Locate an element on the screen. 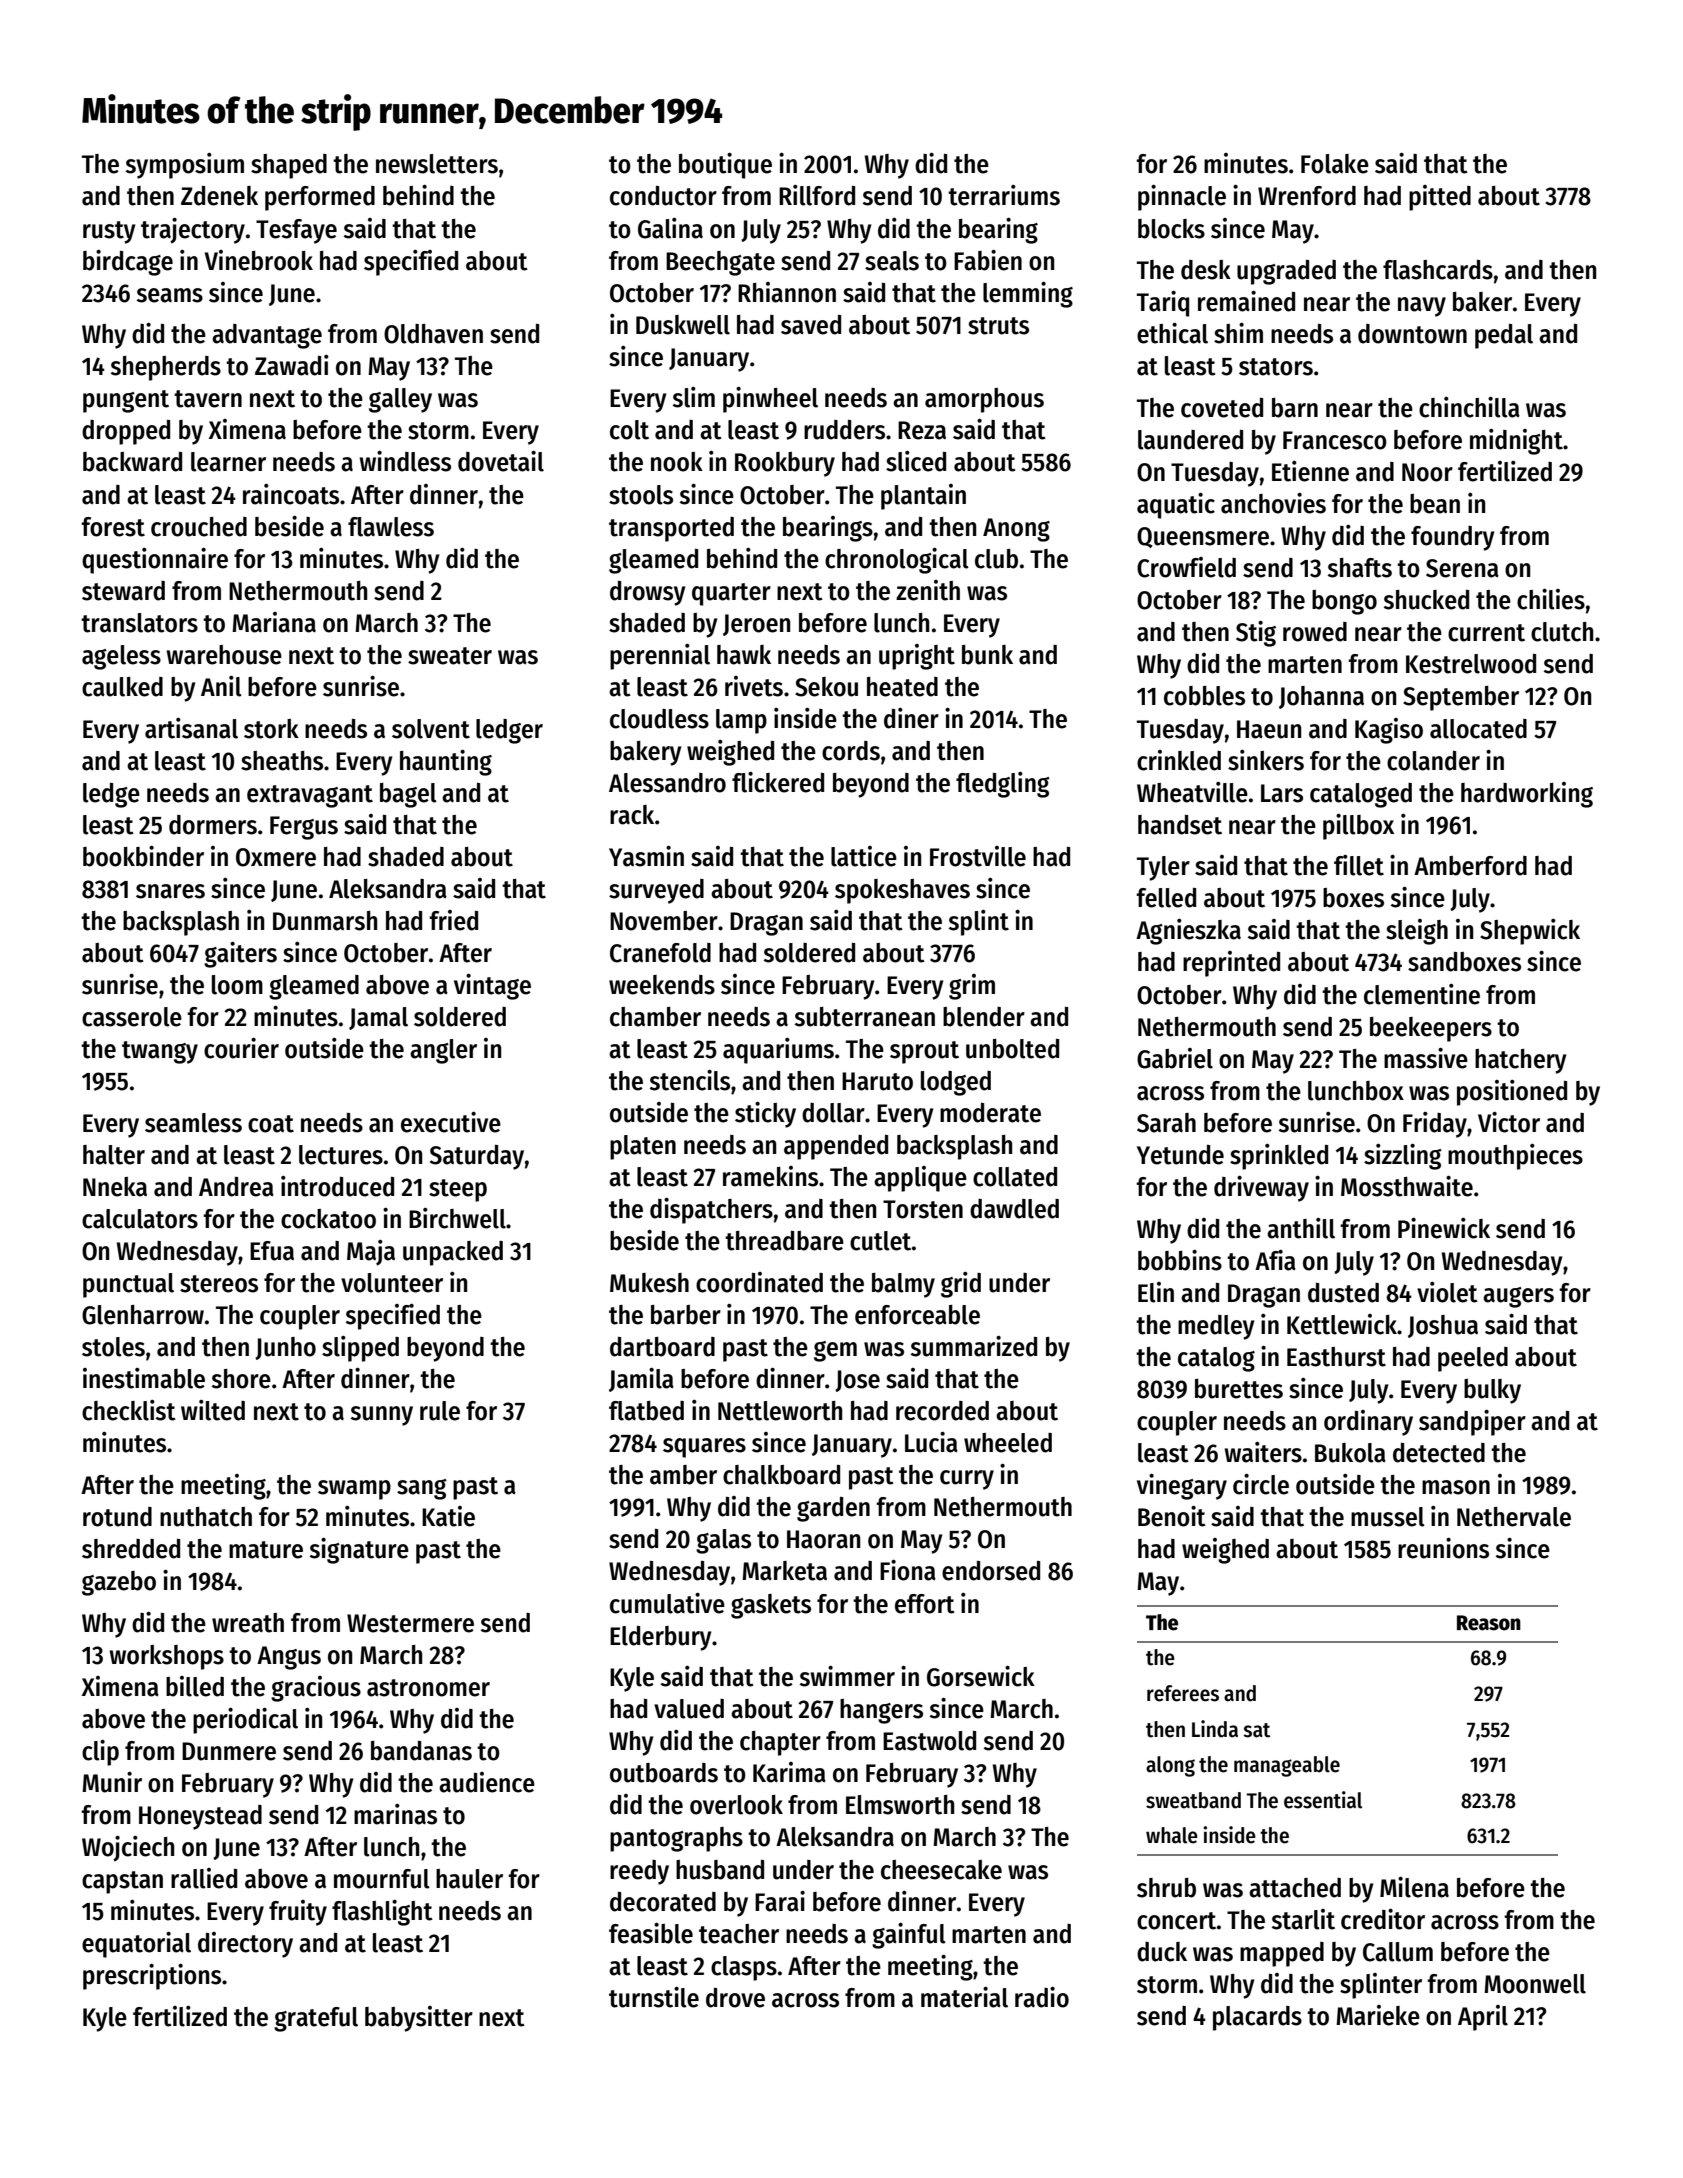 This screenshot has height=2178, width=1683. foundry is located at coordinates (1453, 538).
